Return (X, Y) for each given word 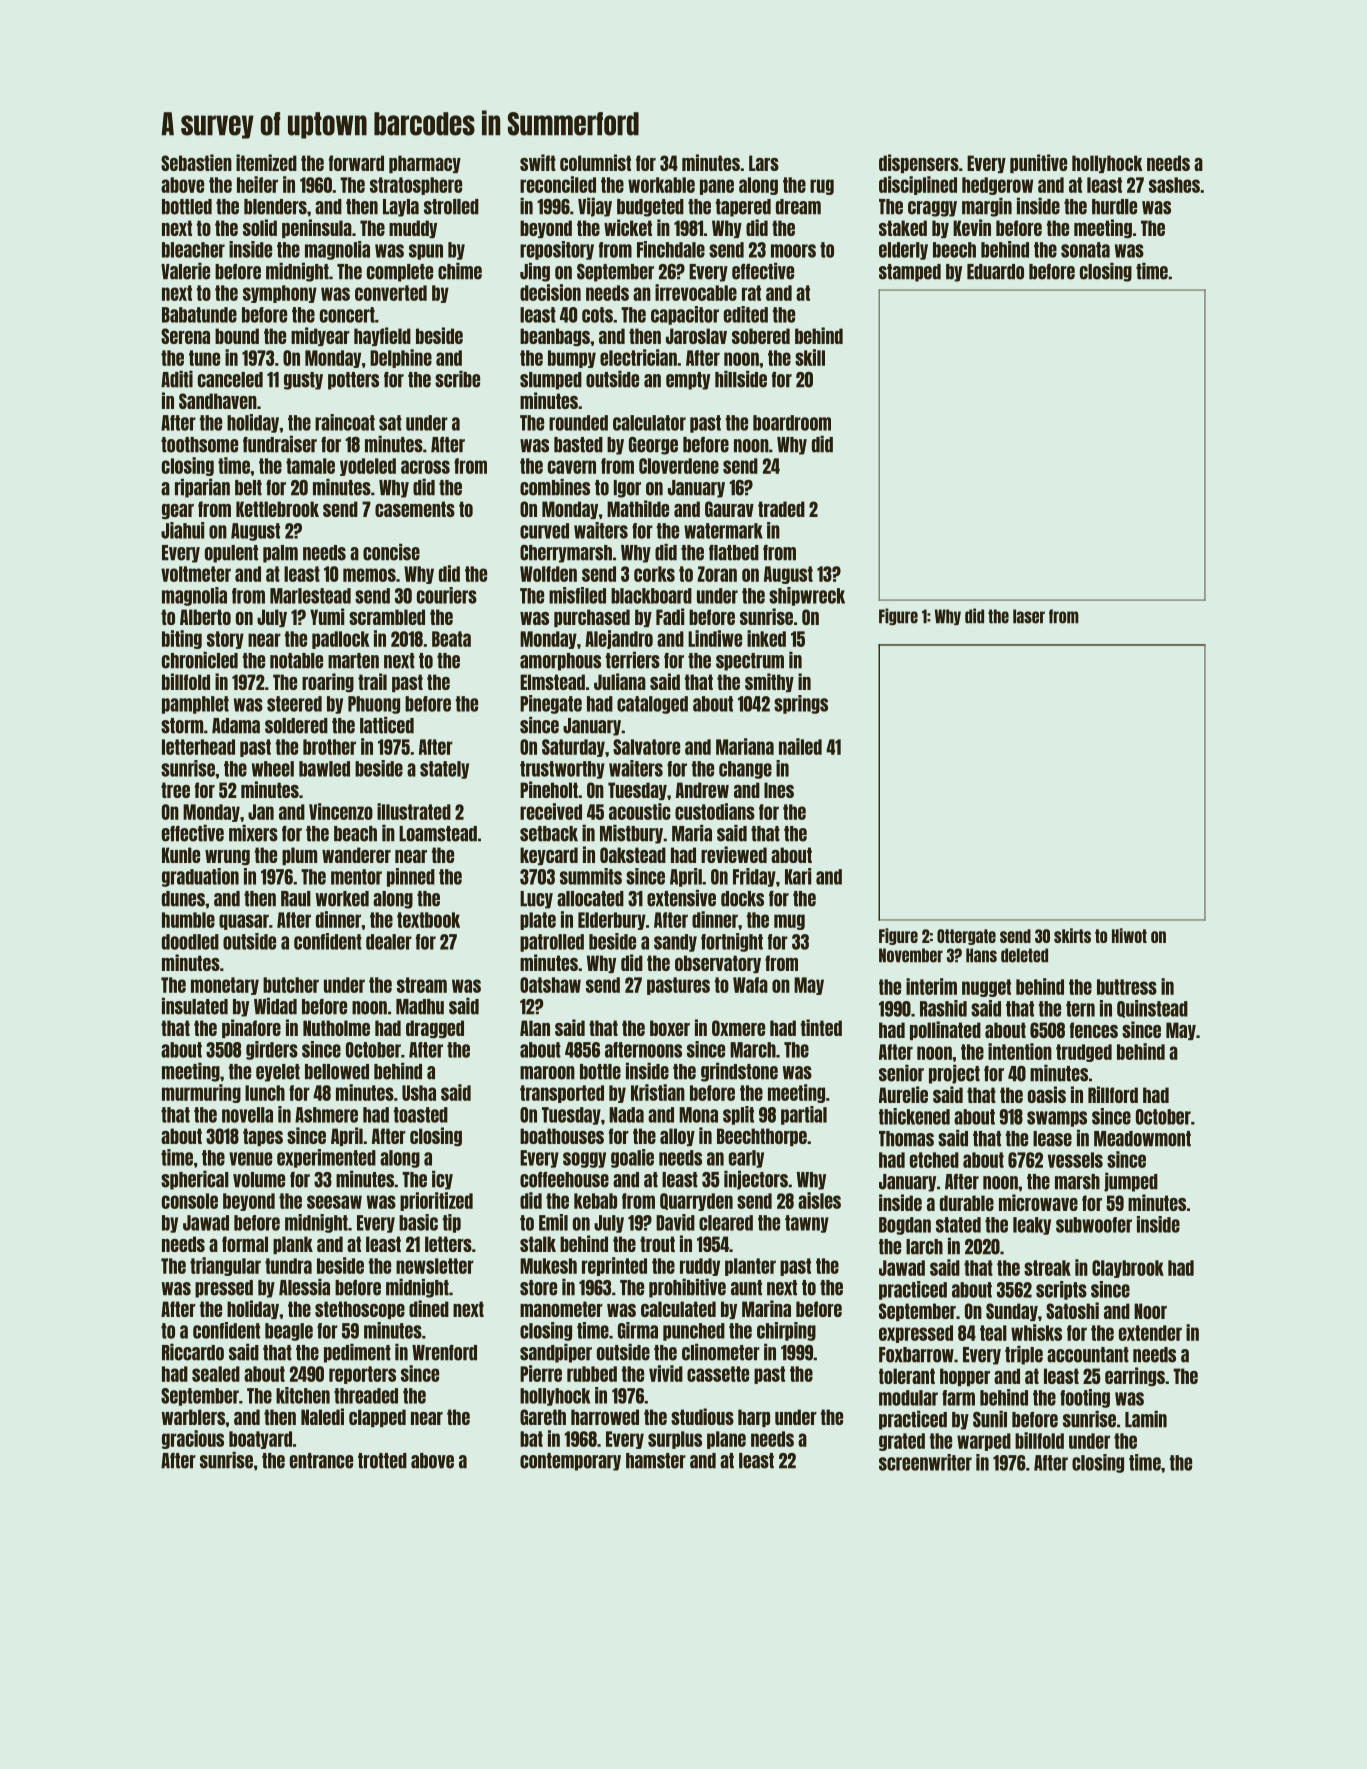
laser (1029, 616)
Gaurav (729, 509)
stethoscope (360, 1310)
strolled (451, 207)
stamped (910, 273)
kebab (595, 1201)
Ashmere (326, 1115)
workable (661, 185)
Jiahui (182, 530)
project (954, 1074)
